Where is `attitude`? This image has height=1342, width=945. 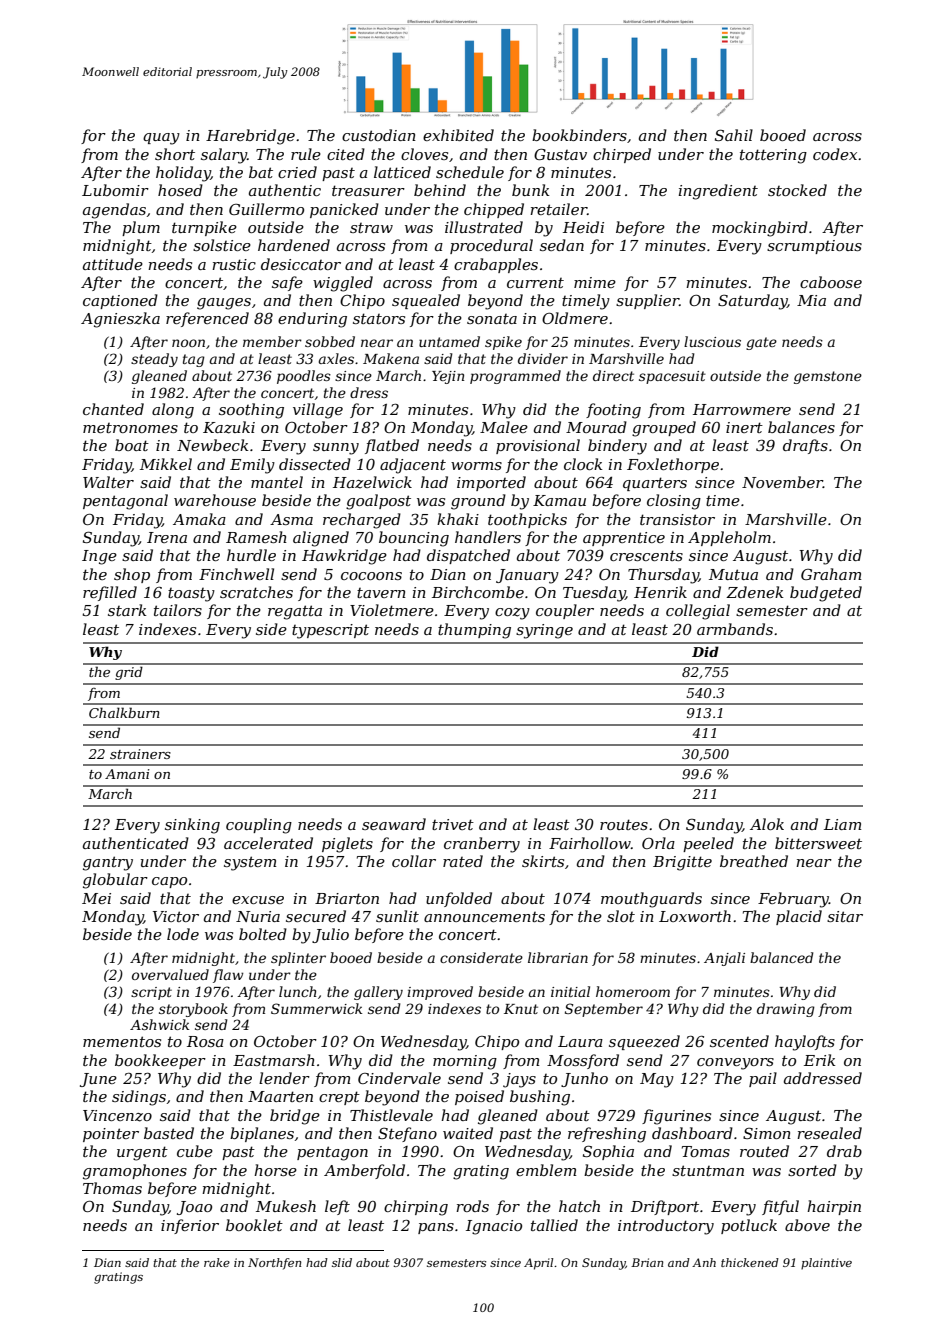
attitude is located at coordinates (113, 264).
